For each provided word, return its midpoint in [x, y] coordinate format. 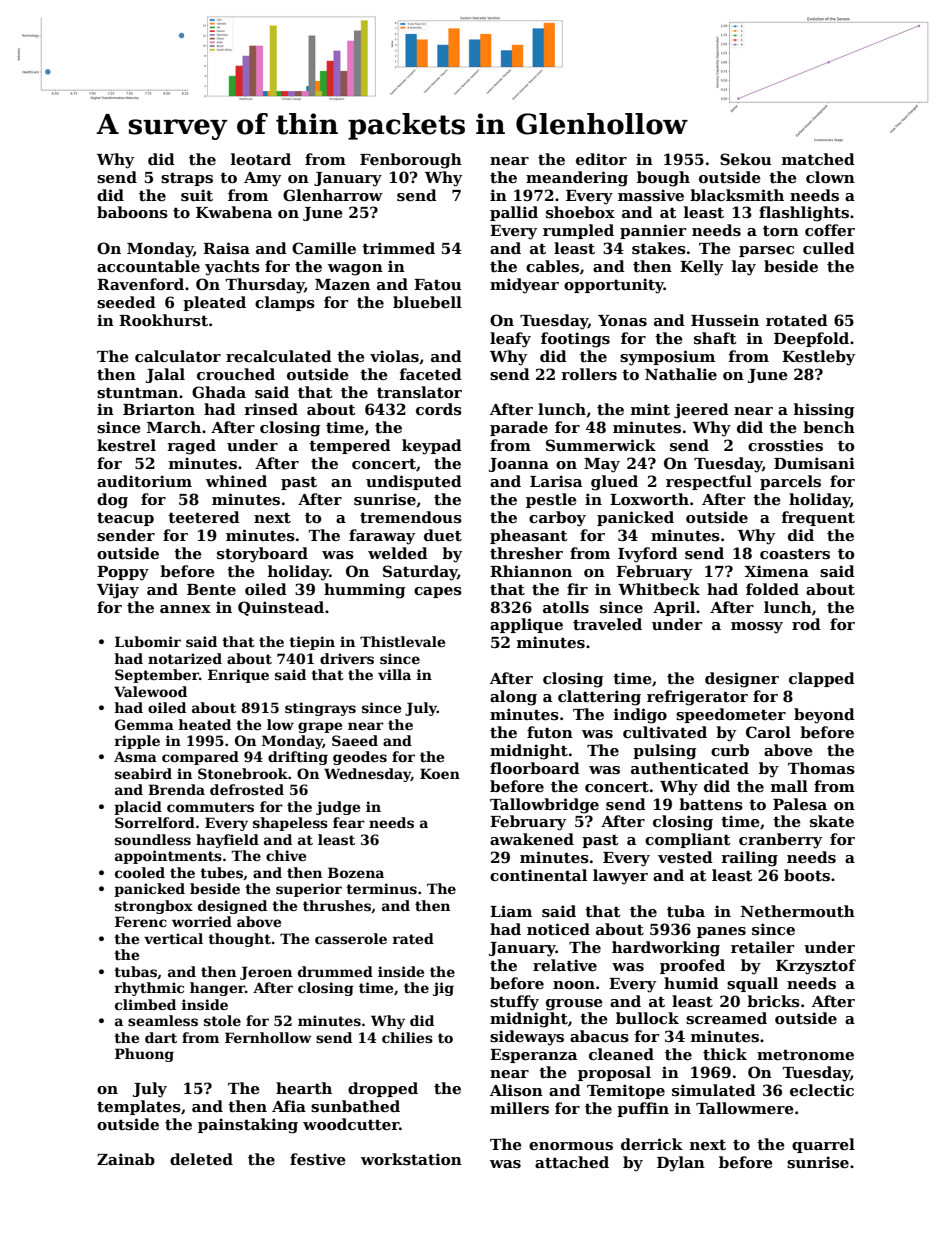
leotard [261, 159]
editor [601, 159]
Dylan [681, 1164]
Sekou [746, 159]
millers [519, 1108]
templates [139, 1107]
